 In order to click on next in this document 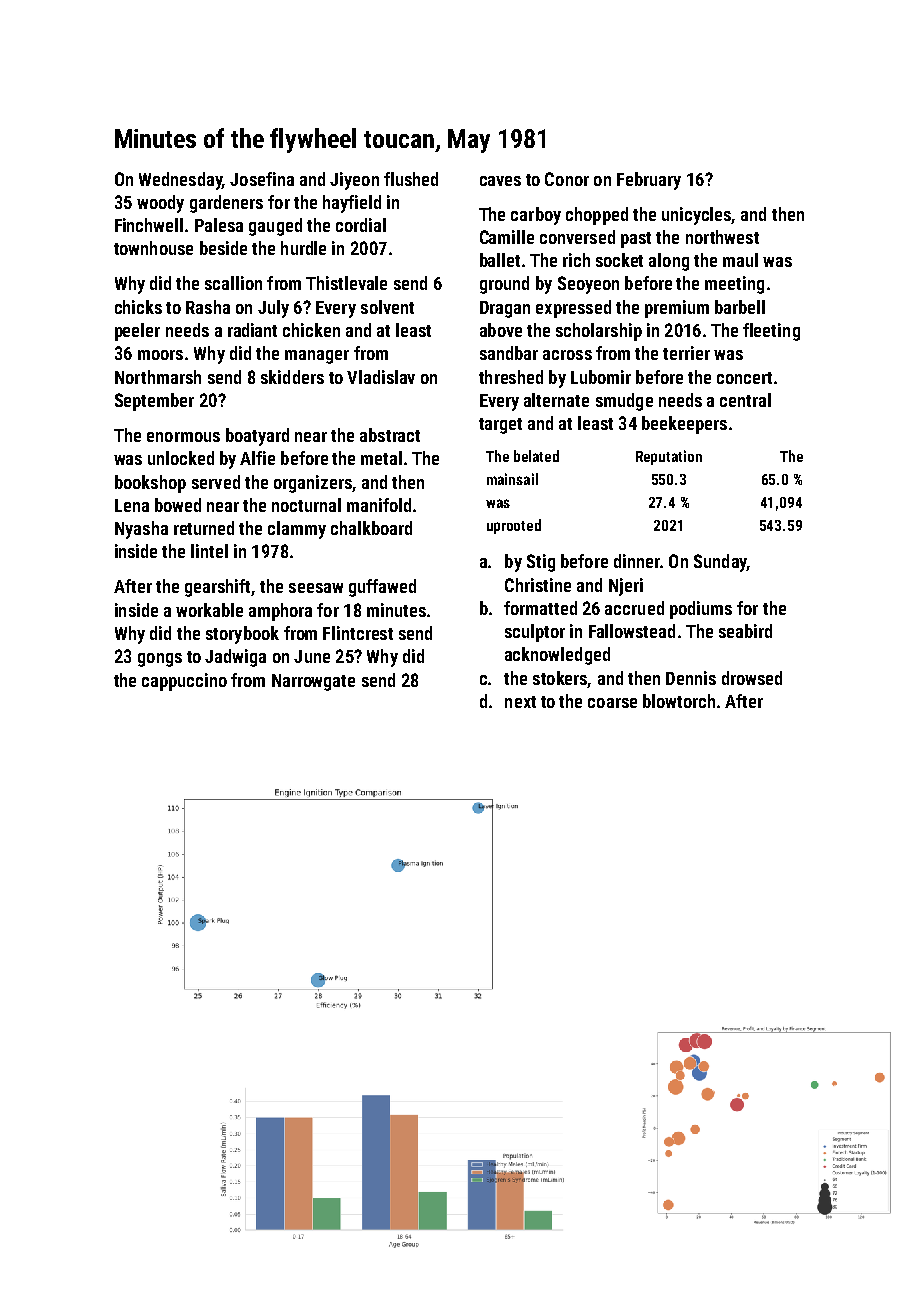, I will do `click(520, 702)`.
